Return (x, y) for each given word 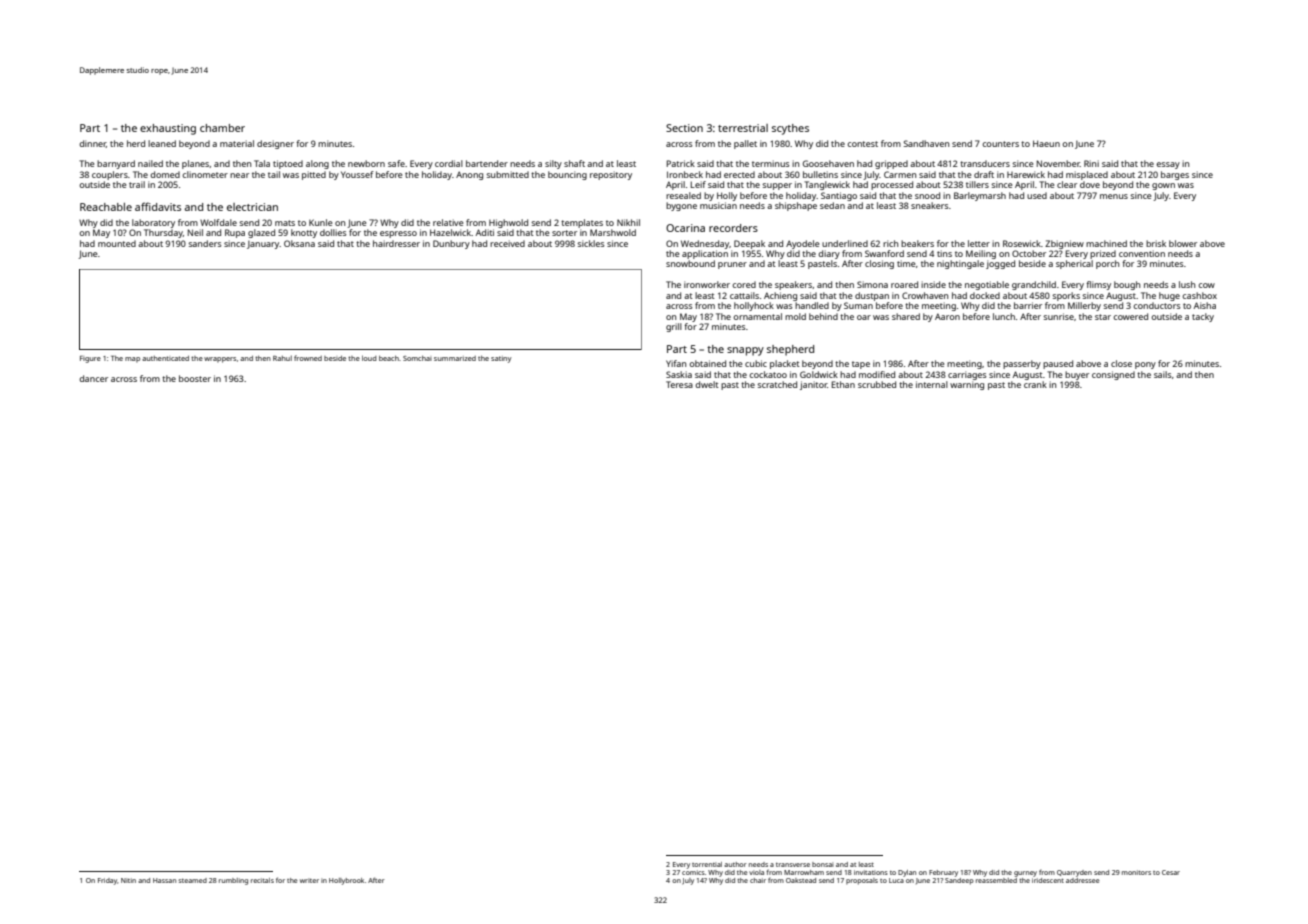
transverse (793, 865)
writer (309, 880)
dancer (93, 378)
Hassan (164, 880)
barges (1175, 175)
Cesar (1171, 872)
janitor (813, 385)
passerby (1022, 364)
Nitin (128, 880)
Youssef (357, 174)
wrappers (220, 360)
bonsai (823, 864)
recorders (733, 228)
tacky (1203, 317)
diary (829, 254)
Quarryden (1074, 873)
